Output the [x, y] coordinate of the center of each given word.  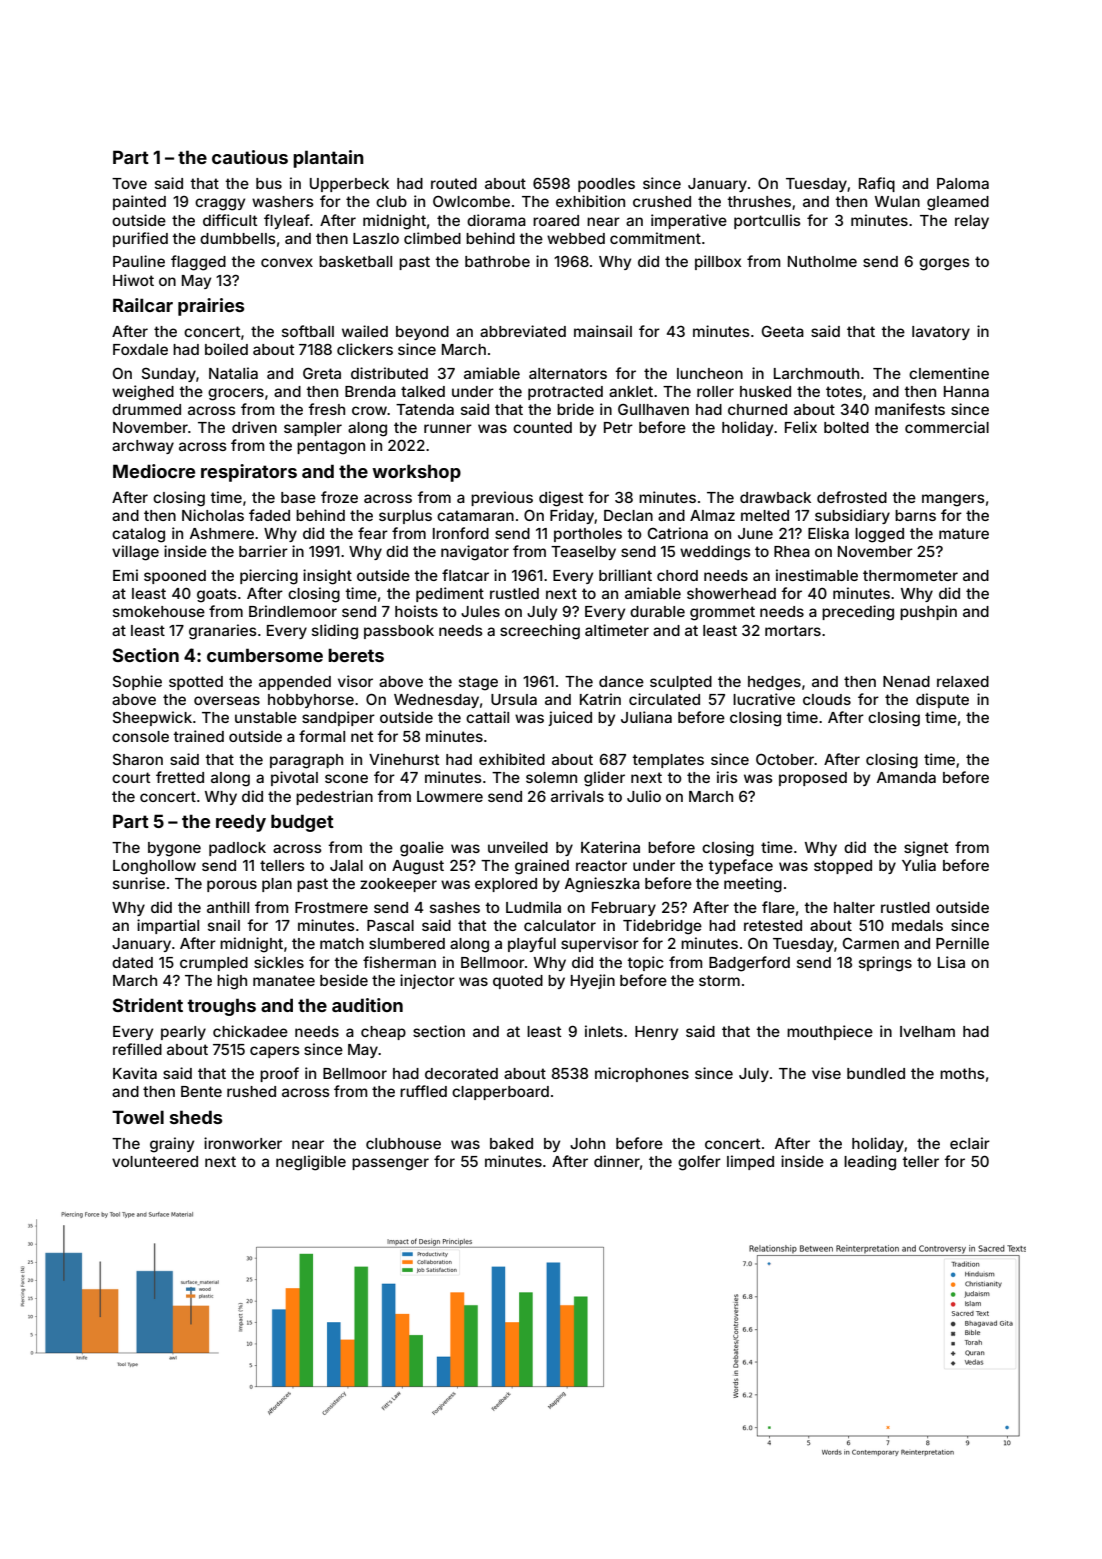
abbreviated [523, 331]
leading [870, 1163]
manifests [910, 409]
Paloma [963, 183]
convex [287, 262]
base [298, 497]
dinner [617, 1161]
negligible [311, 1163]
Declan [628, 515]
